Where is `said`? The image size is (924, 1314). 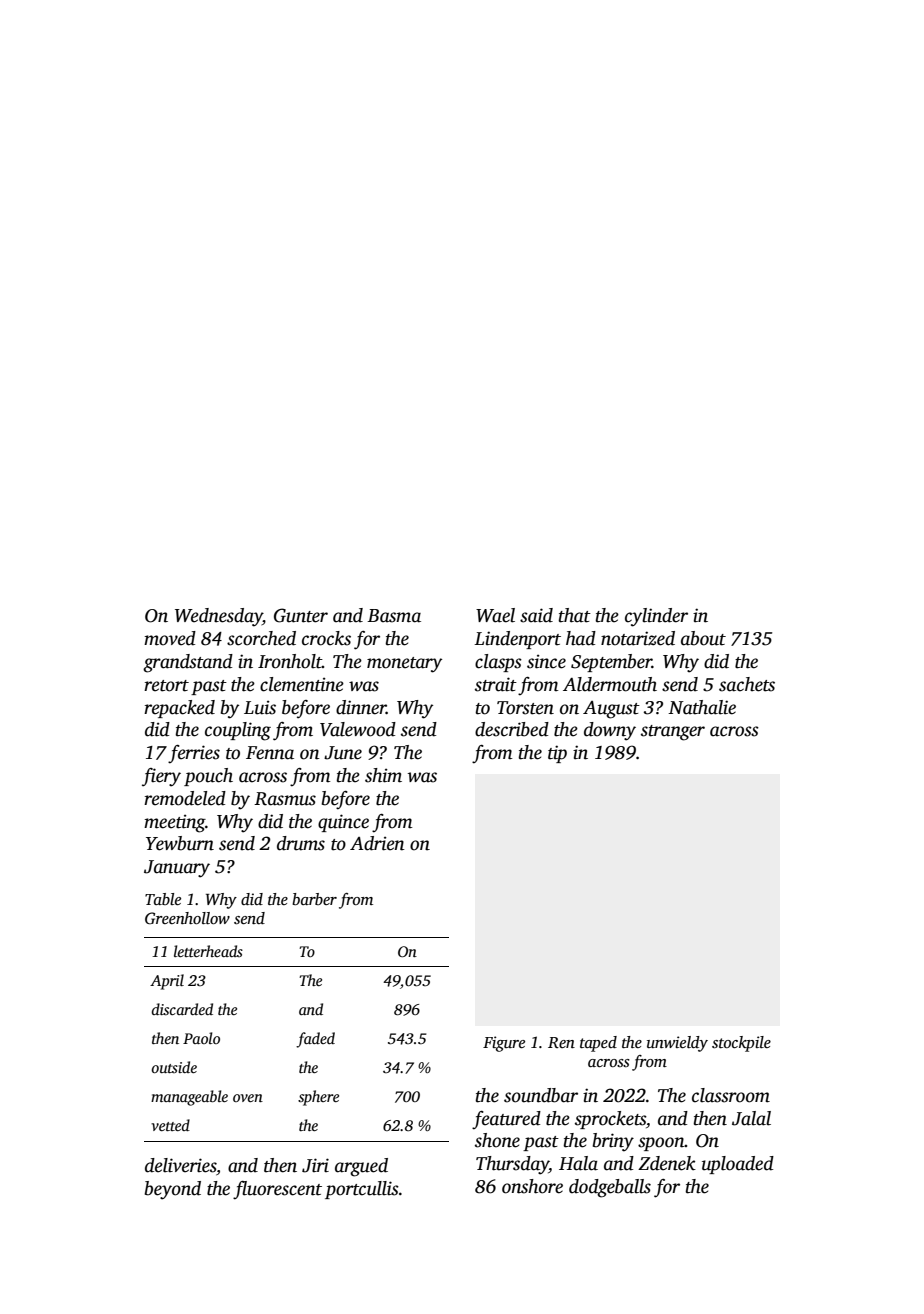
said is located at coordinates (536, 615).
